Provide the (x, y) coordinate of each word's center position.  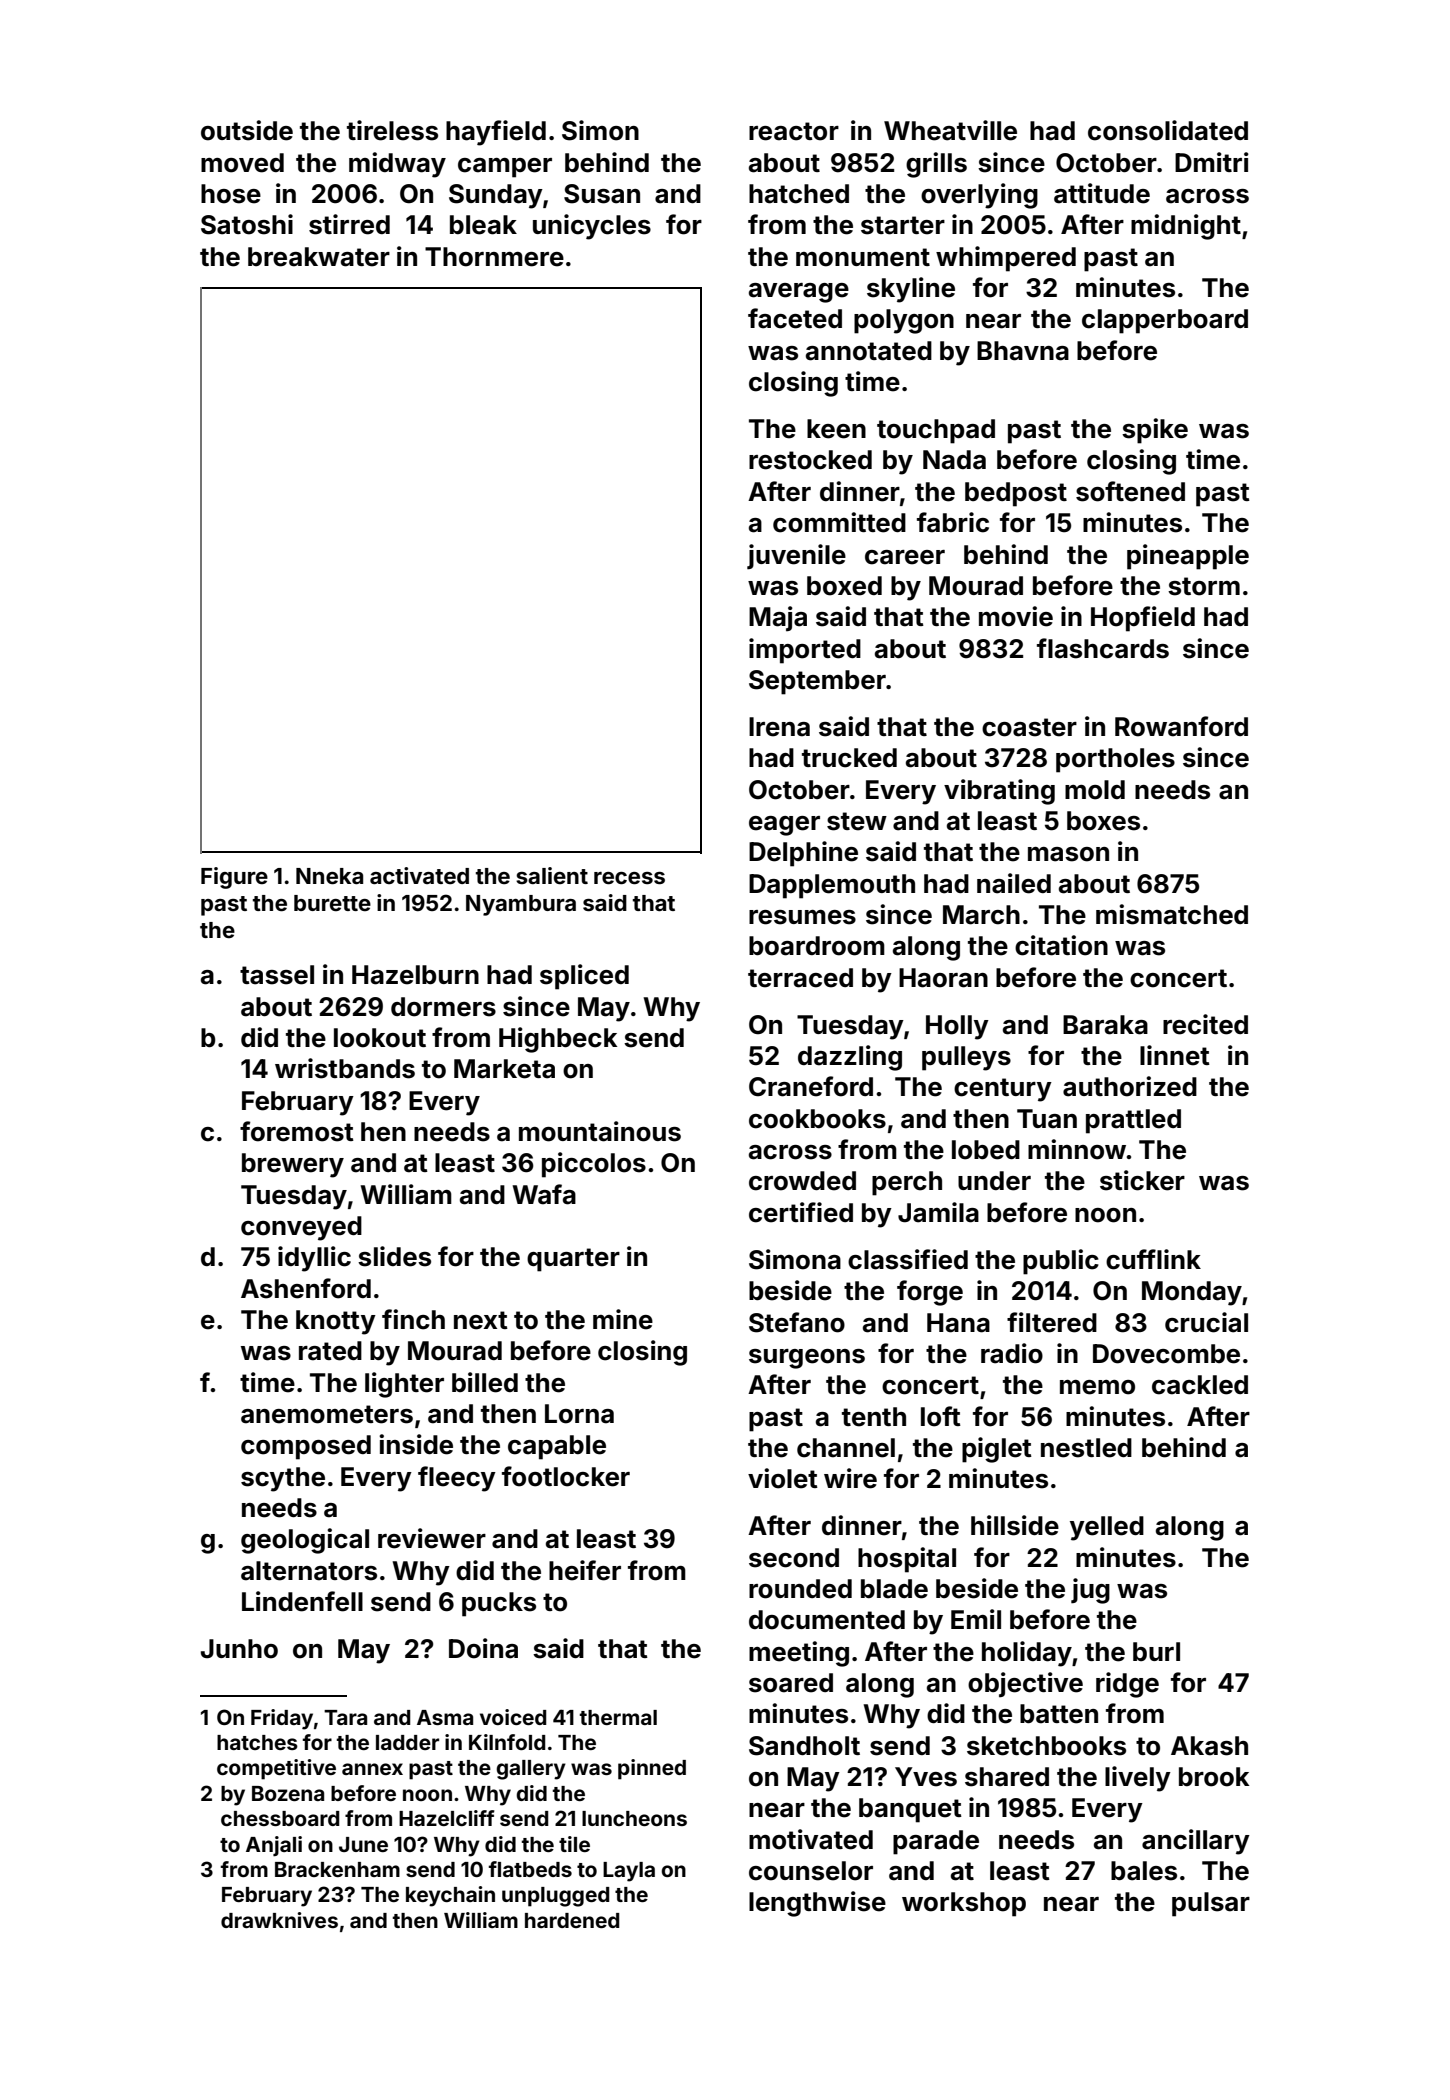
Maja (778, 618)
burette (332, 903)
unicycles (592, 227)
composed (306, 1447)
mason (1068, 854)
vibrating (999, 792)
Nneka (329, 876)
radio (1012, 1353)
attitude (1102, 193)
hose (231, 194)
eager (784, 826)
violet (783, 1478)
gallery (531, 1770)
